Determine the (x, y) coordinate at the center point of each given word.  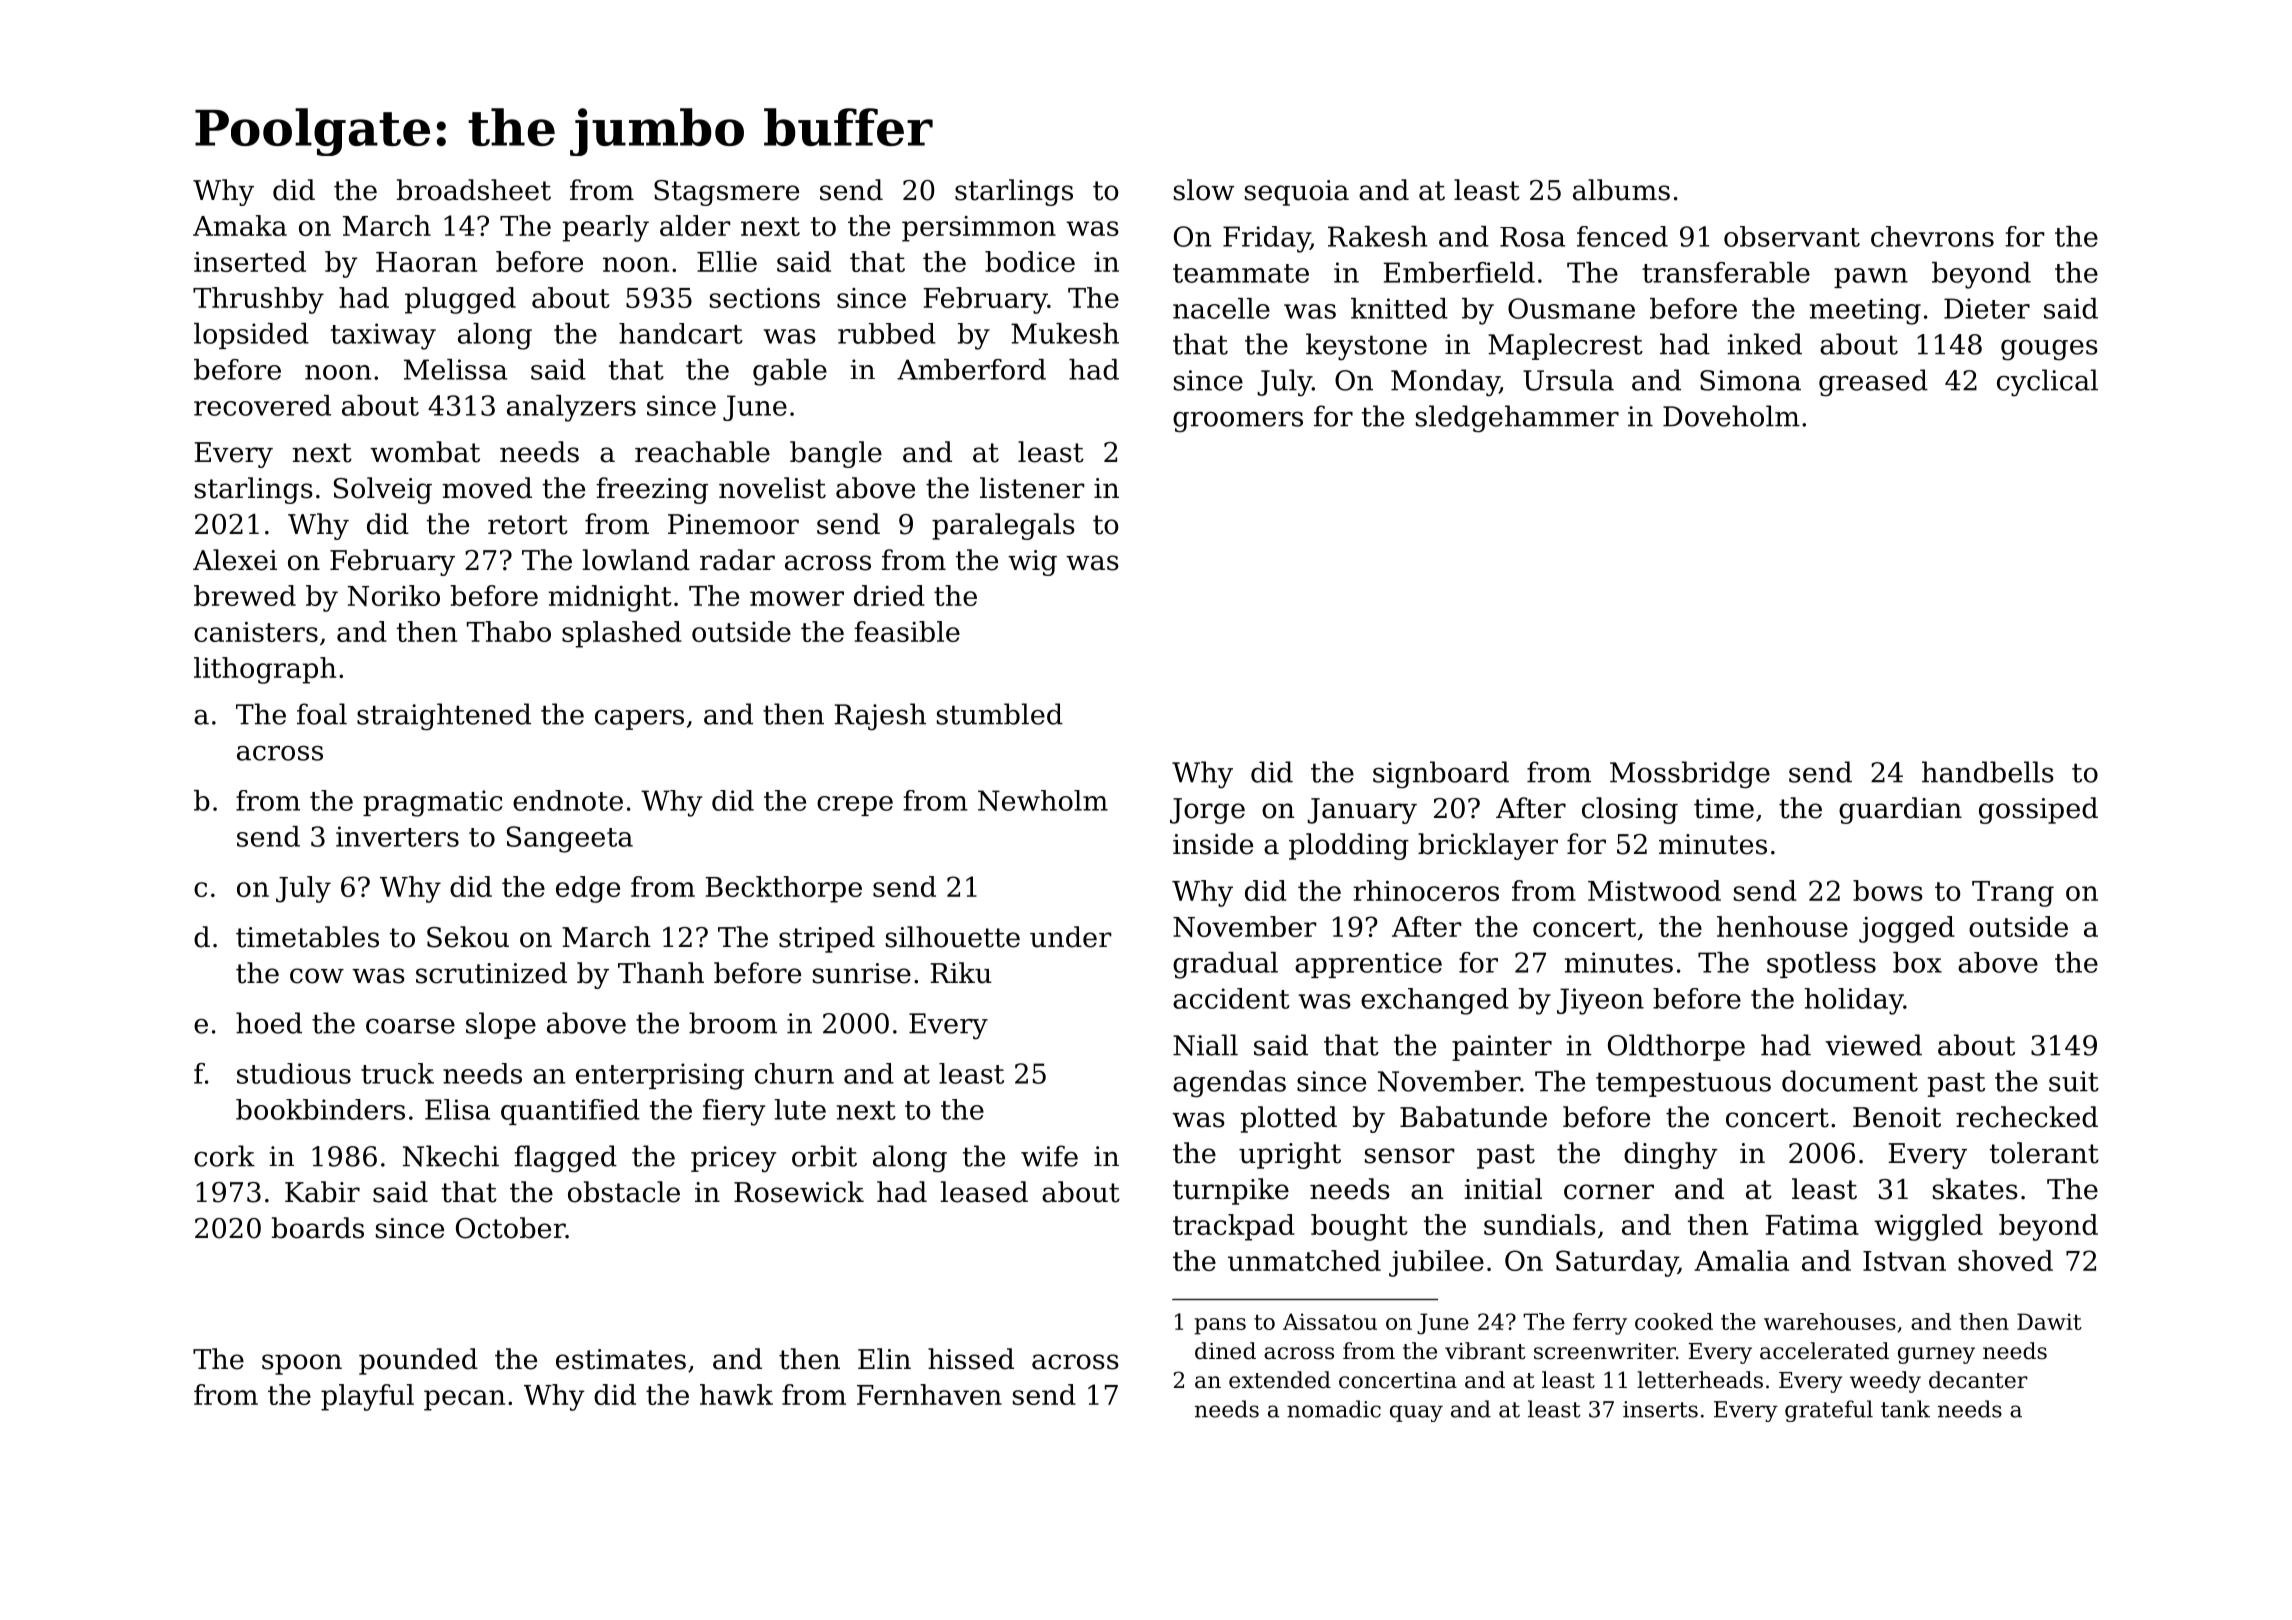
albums (1621, 190)
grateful (1829, 1411)
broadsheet (474, 190)
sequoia (1297, 193)
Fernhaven (929, 1394)
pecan (464, 1400)
